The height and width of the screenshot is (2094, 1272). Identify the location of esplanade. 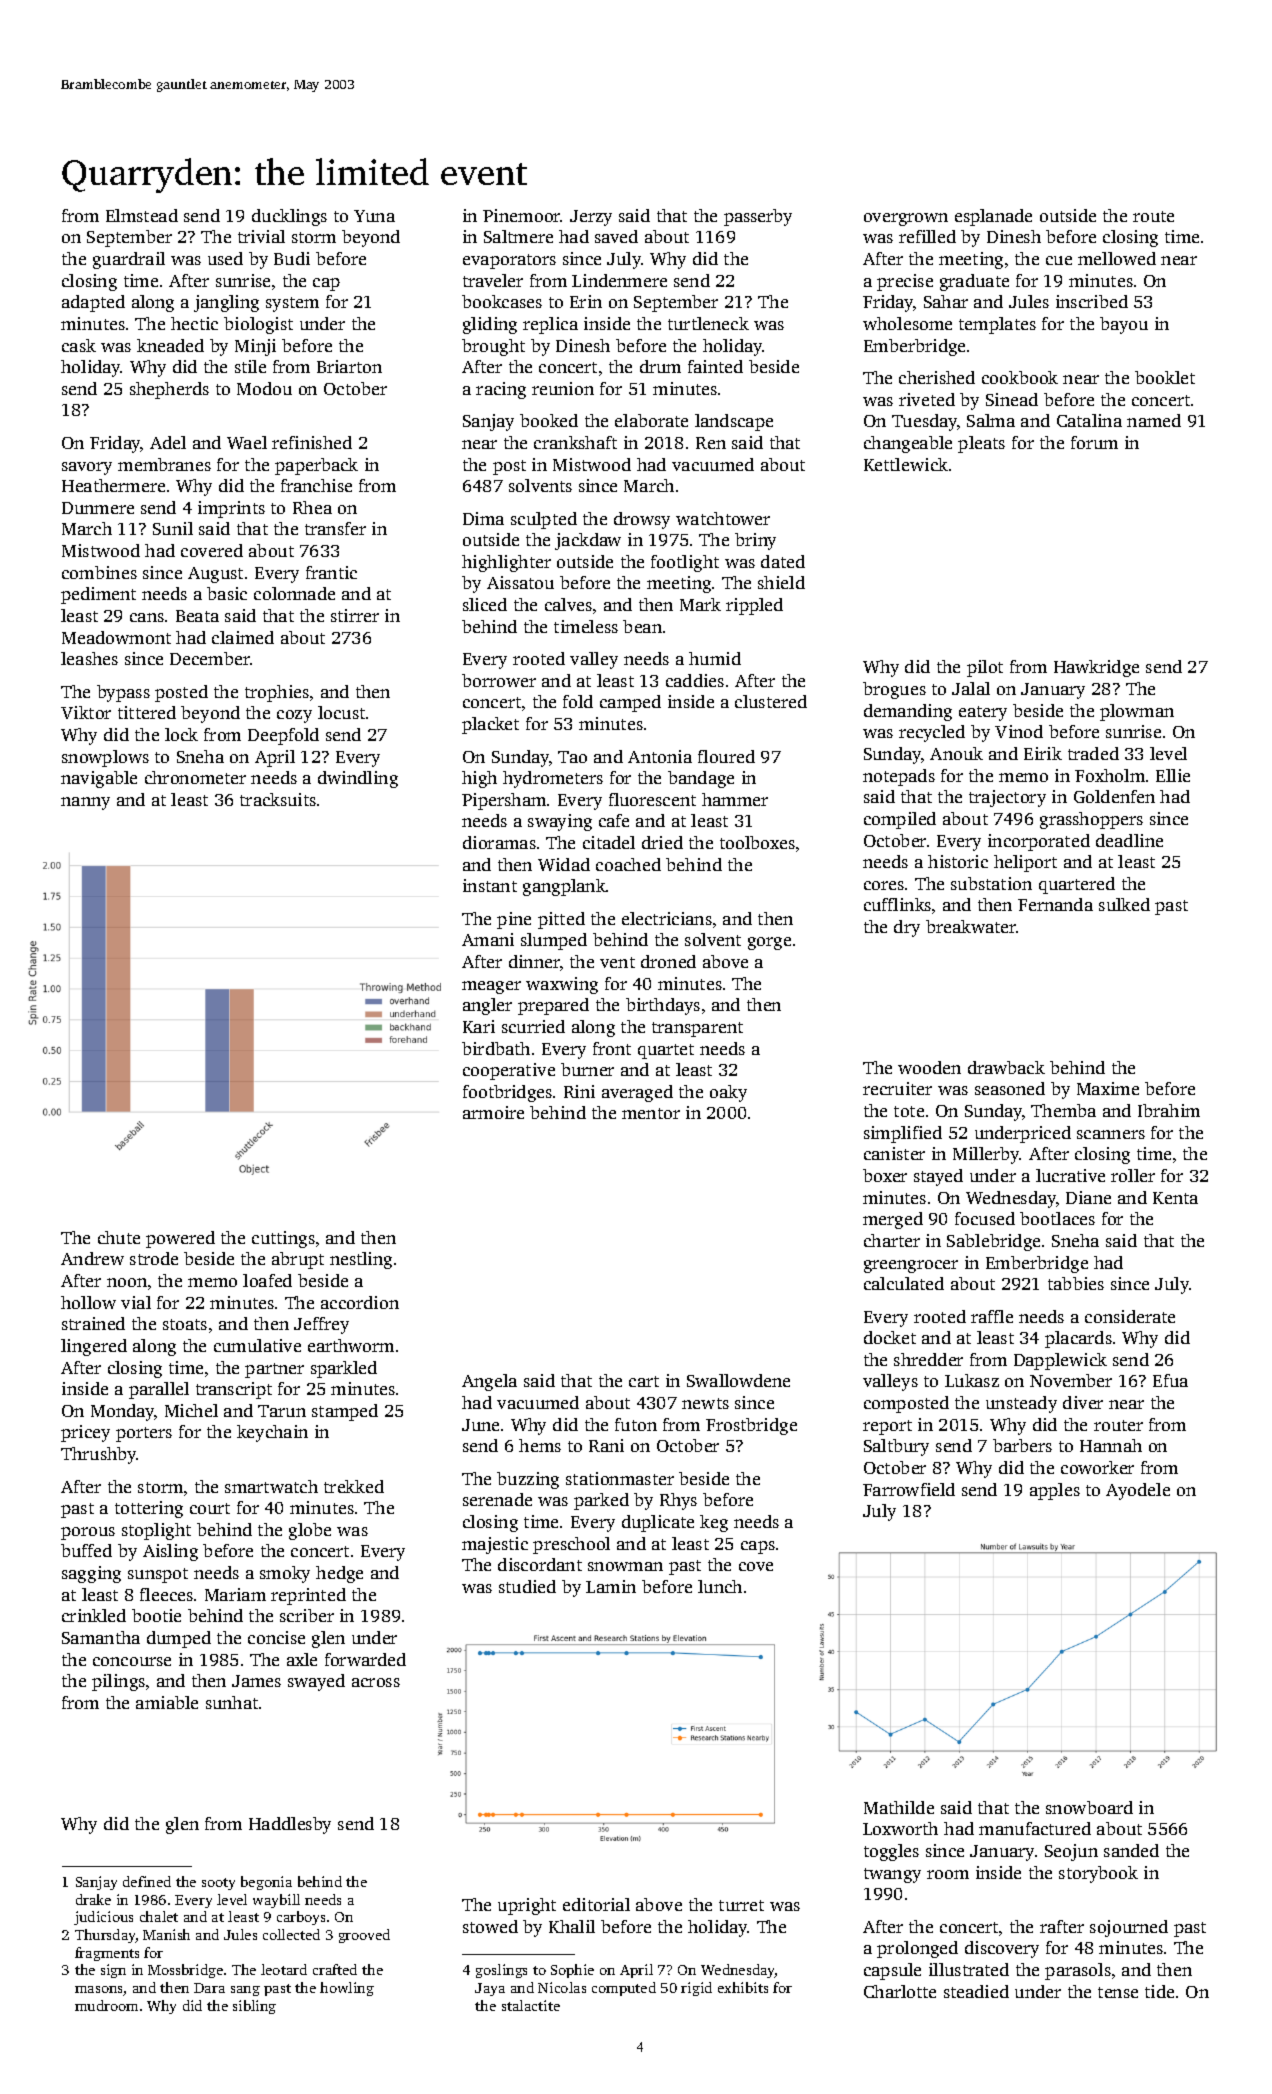
(993, 217).
